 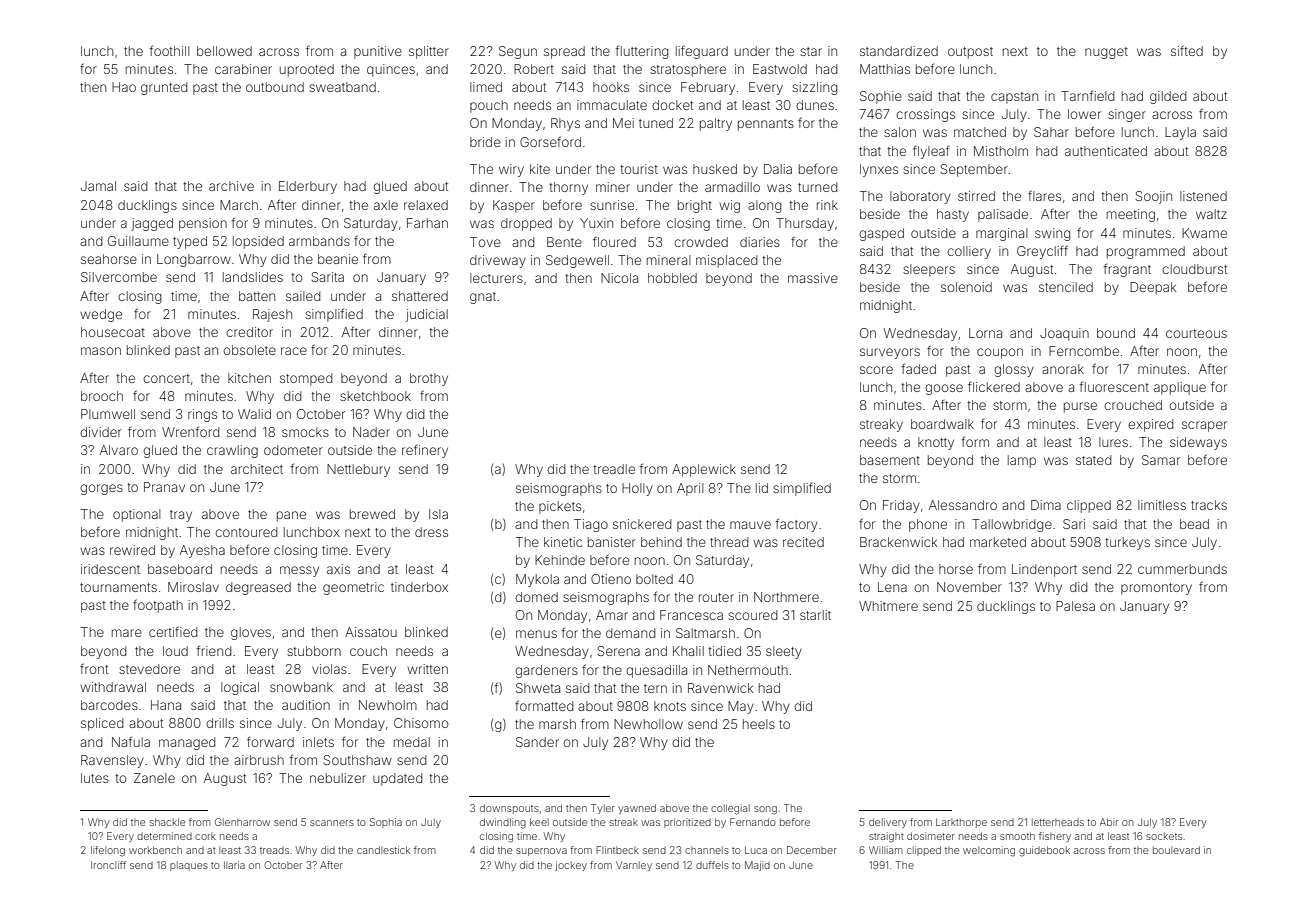 I want to click on Hao, so click(x=124, y=87).
